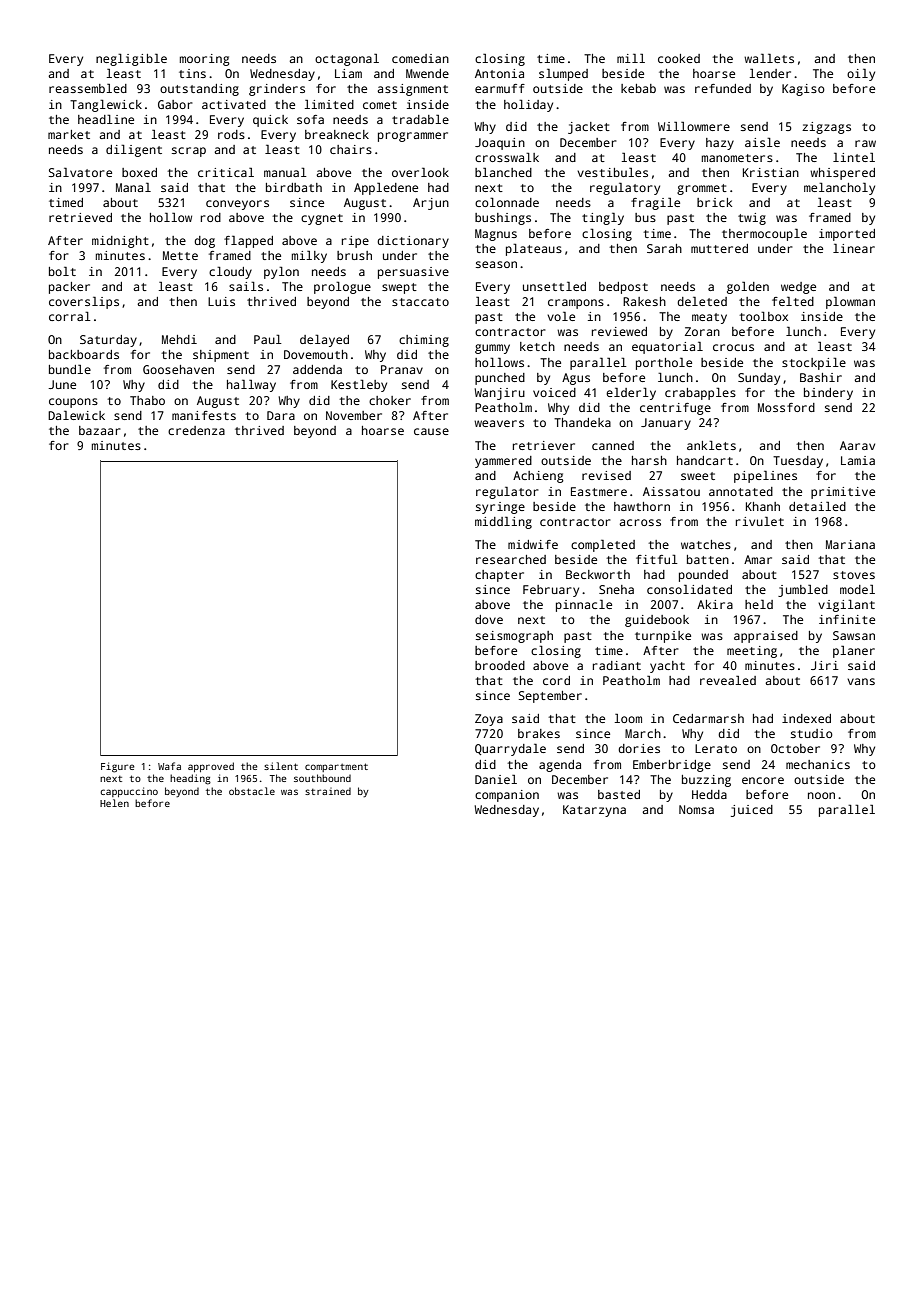  I want to click on vans, so click(861, 681).
